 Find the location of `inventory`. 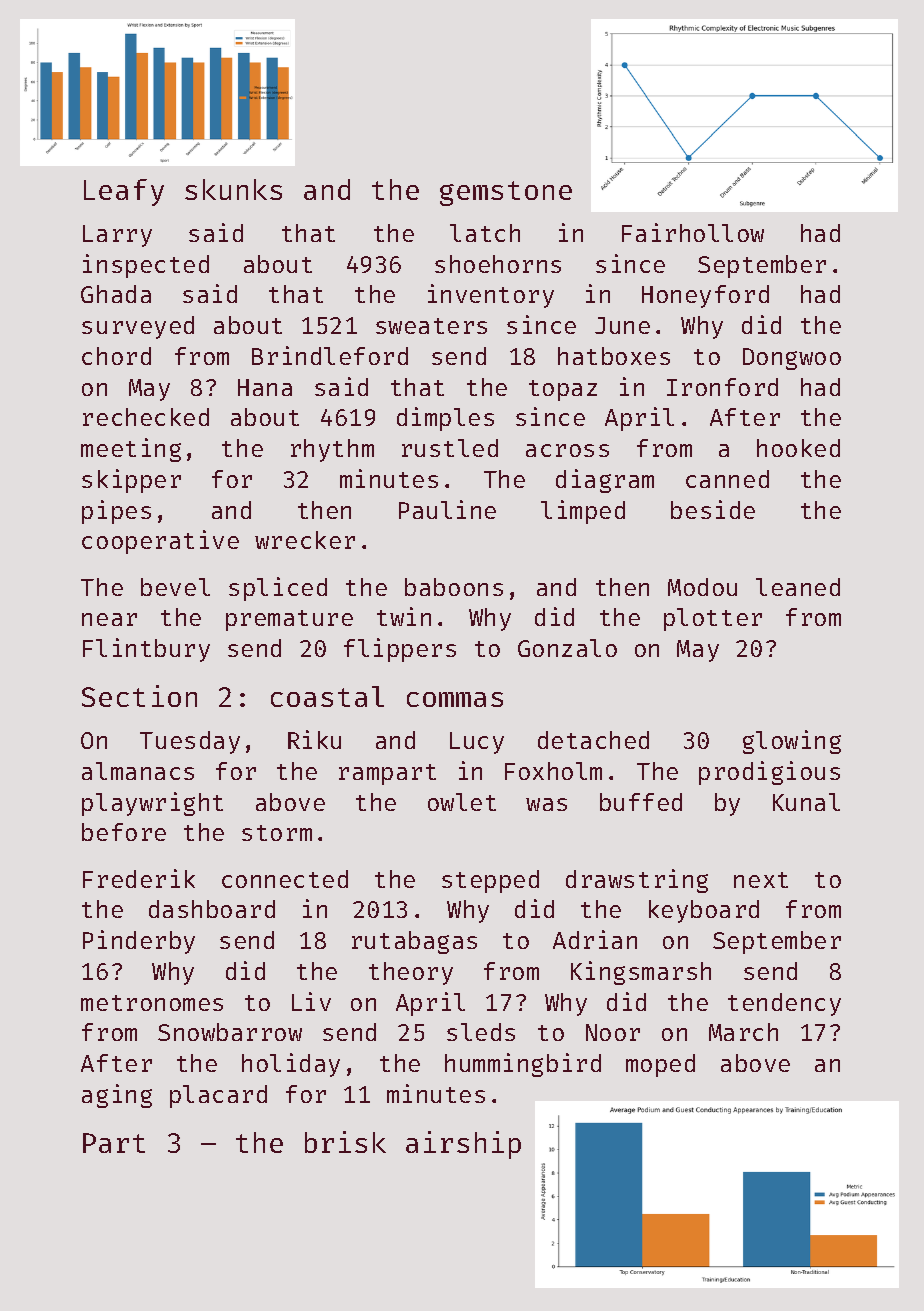

inventory is located at coordinates (491, 296).
